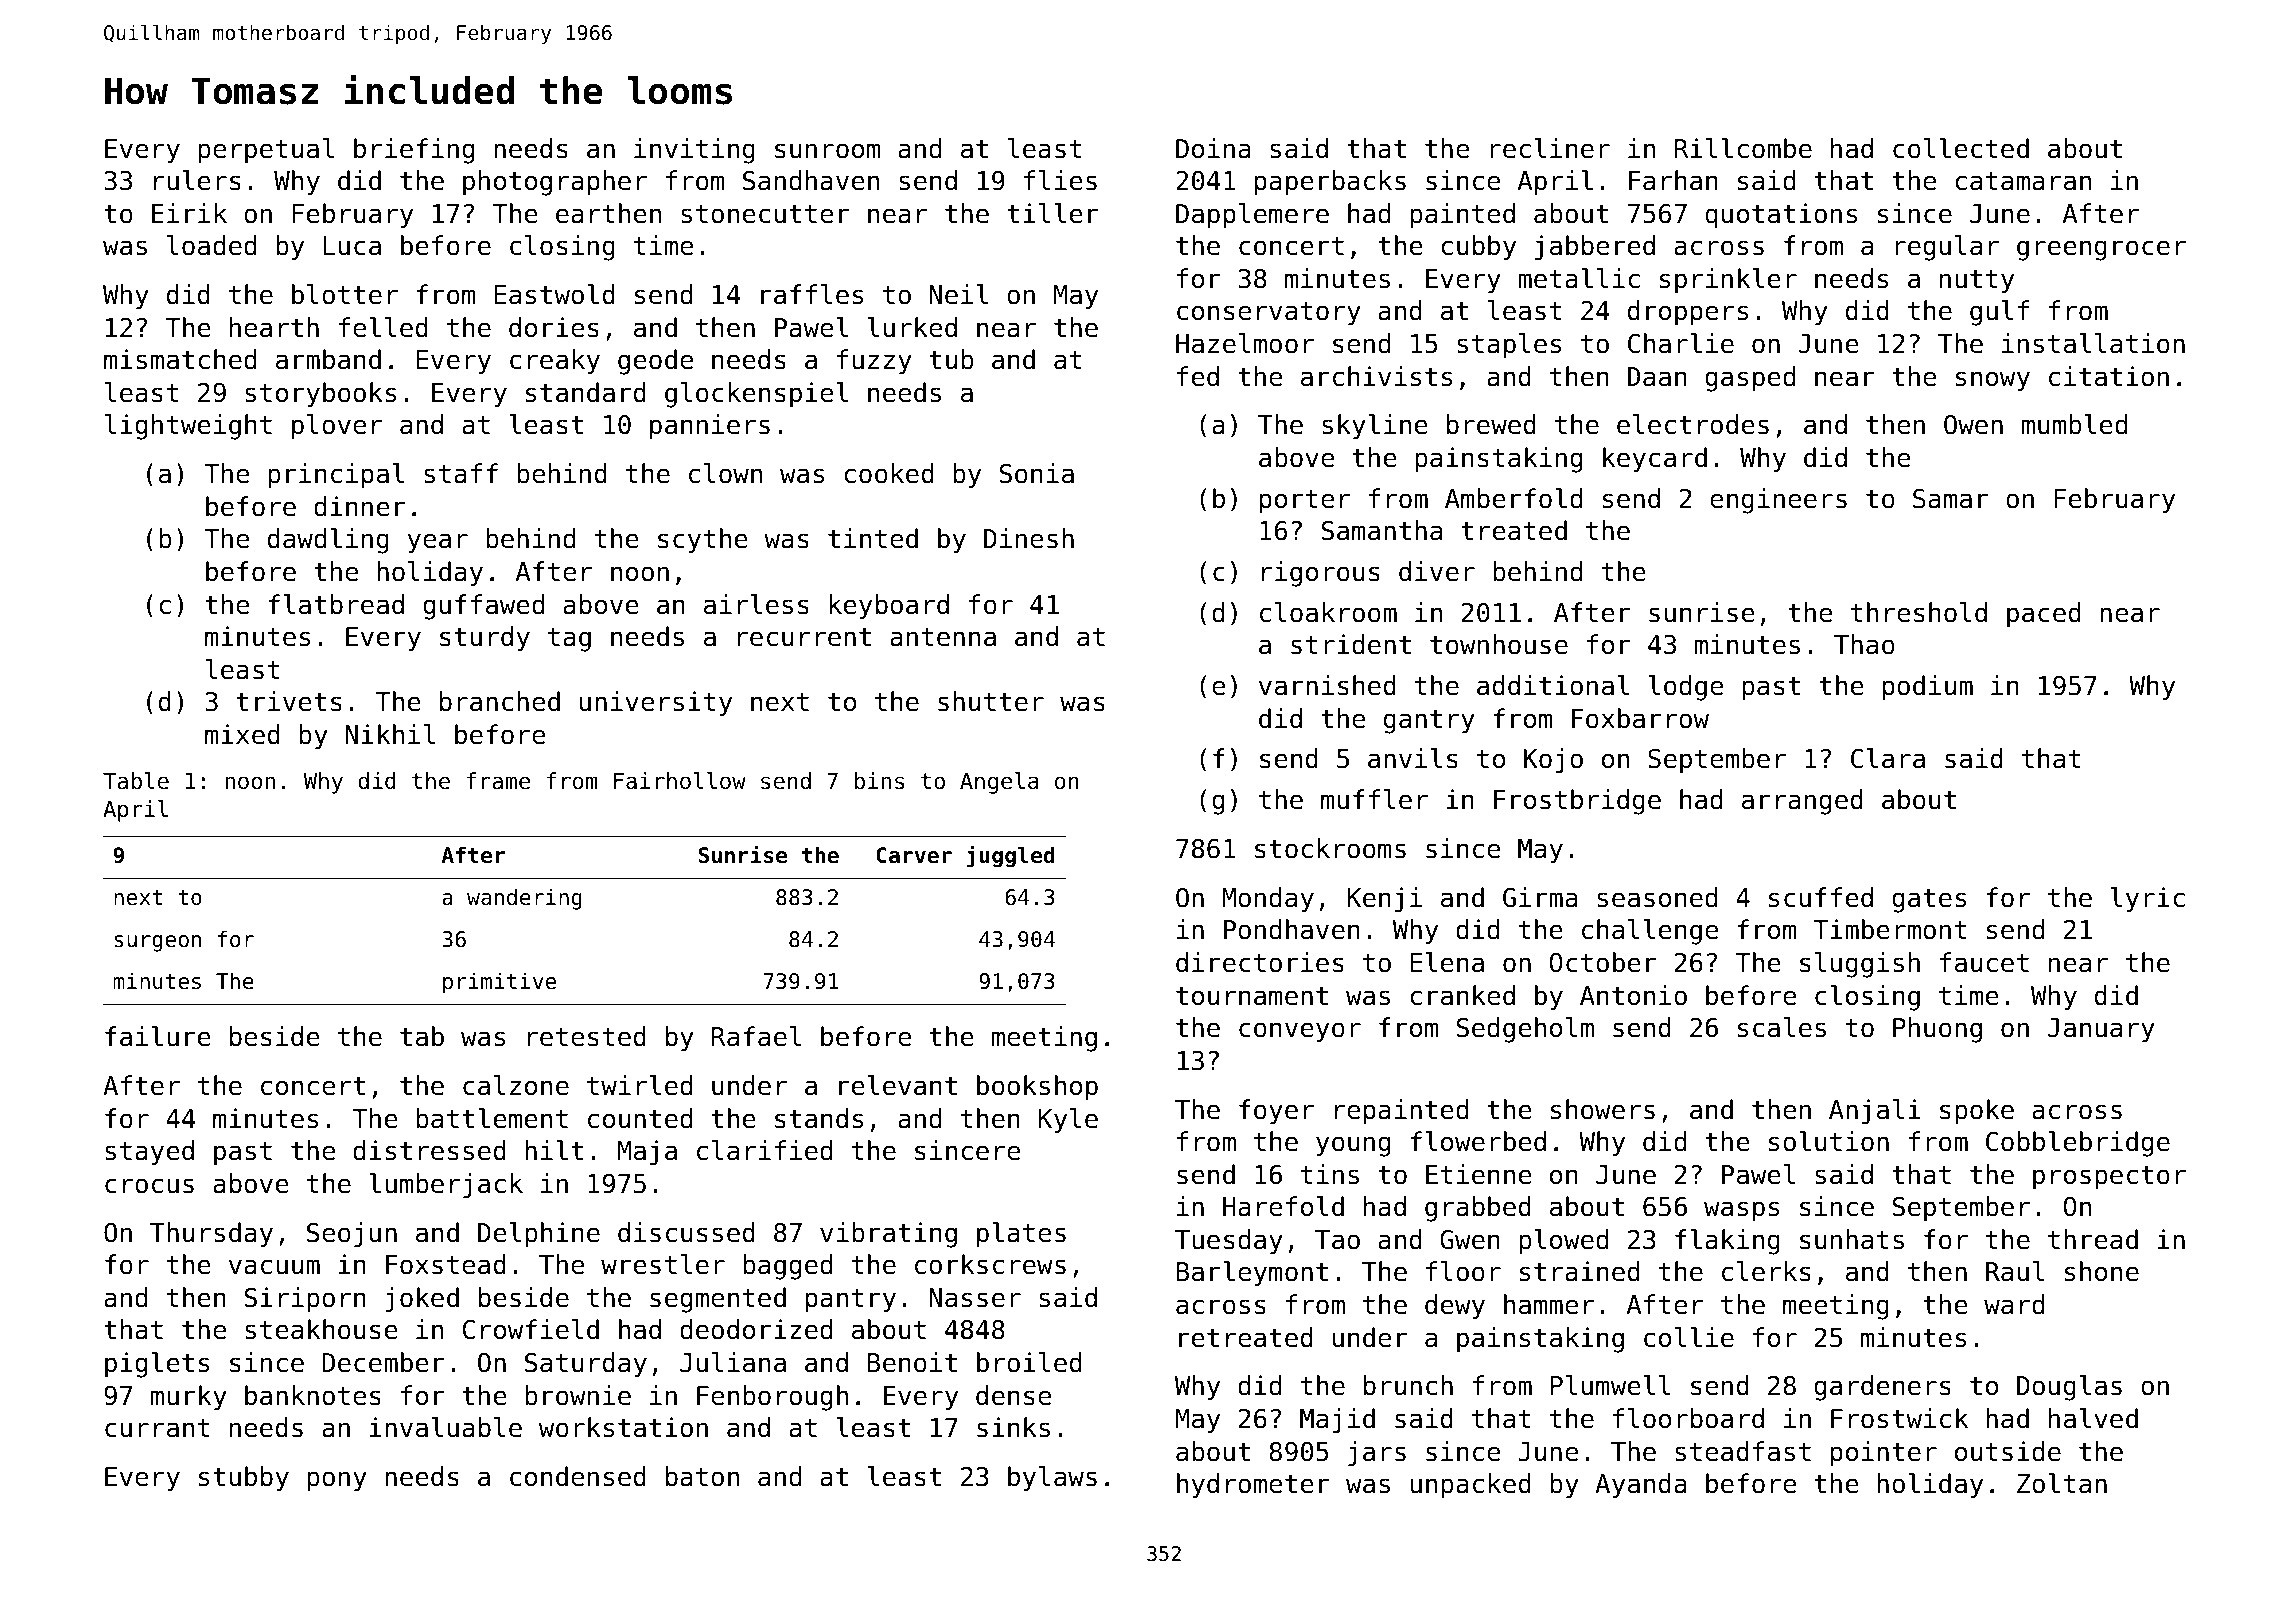  What do you see at coordinates (157, 943) in the screenshot?
I see `surgeon` at bounding box center [157, 943].
